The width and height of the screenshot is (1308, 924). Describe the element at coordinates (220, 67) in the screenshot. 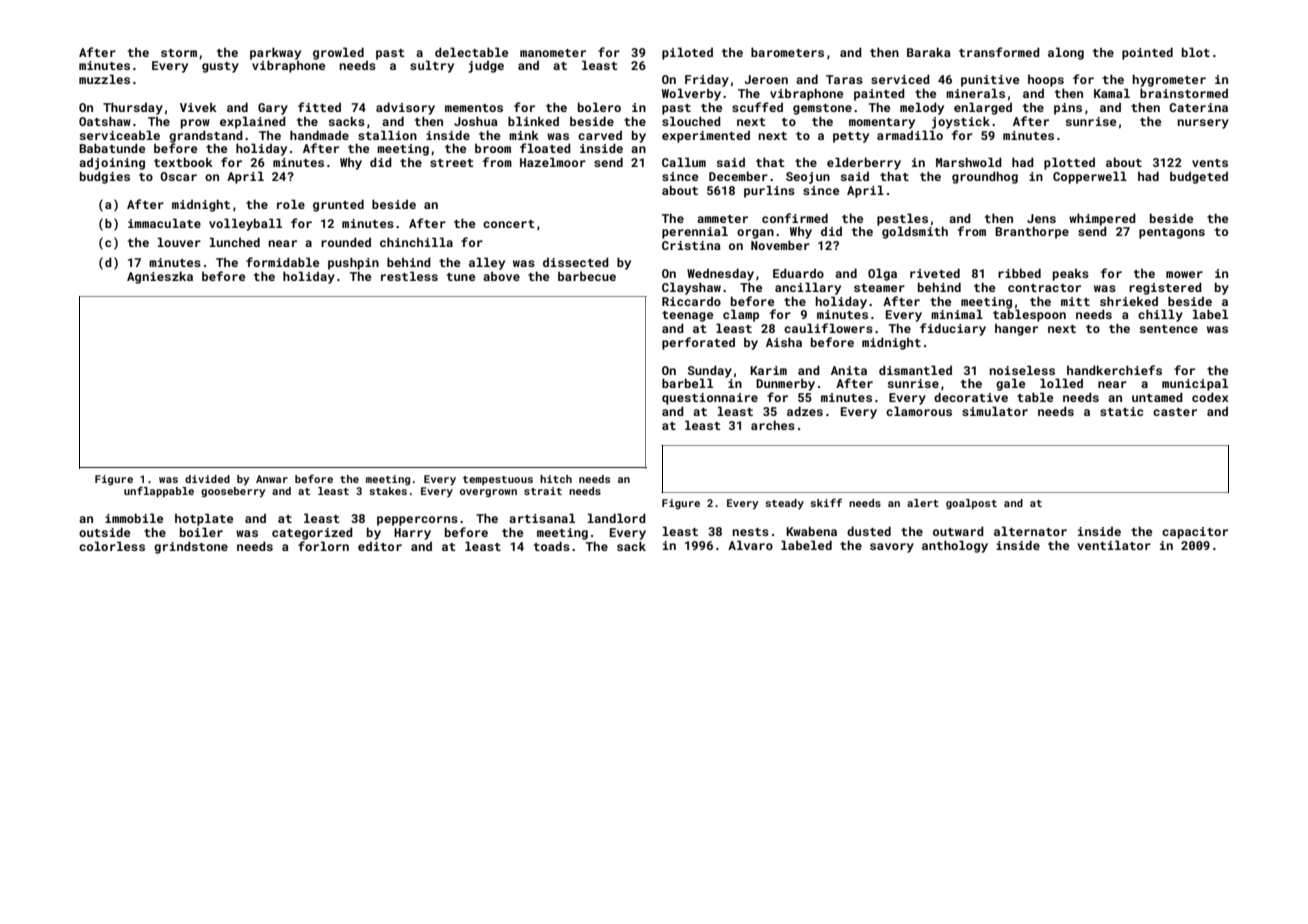

I see `gusty` at that location.
